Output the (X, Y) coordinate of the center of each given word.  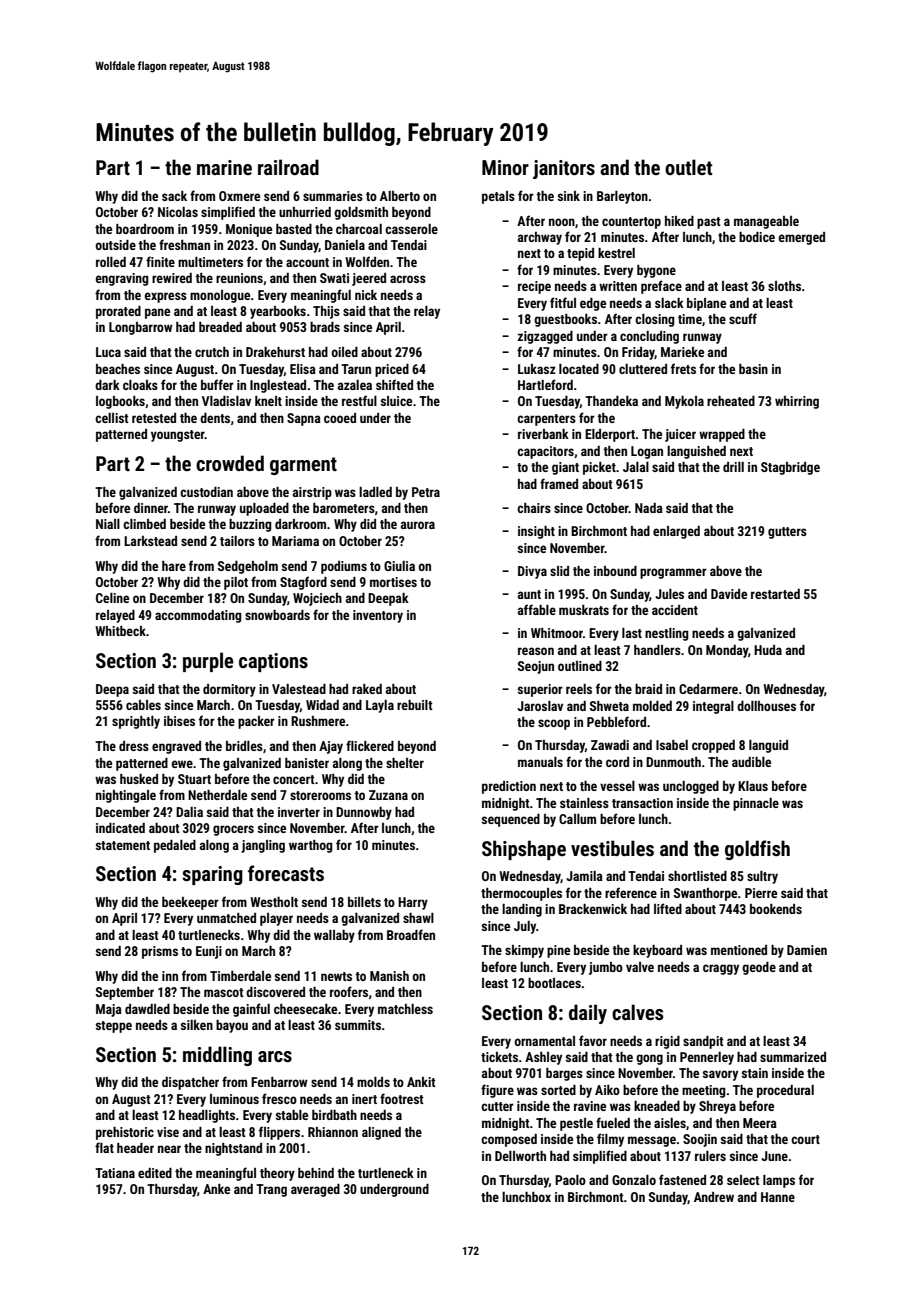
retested (154, 418)
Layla (380, 706)
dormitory (229, 690)
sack (174, 196)
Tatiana (115, 1173)
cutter (497, 1106)
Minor (505, 167)
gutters (787, 533)
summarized (793, 1057)
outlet (688, 167)
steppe (114, 1027)
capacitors (545, 452)
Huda (768, 650)
